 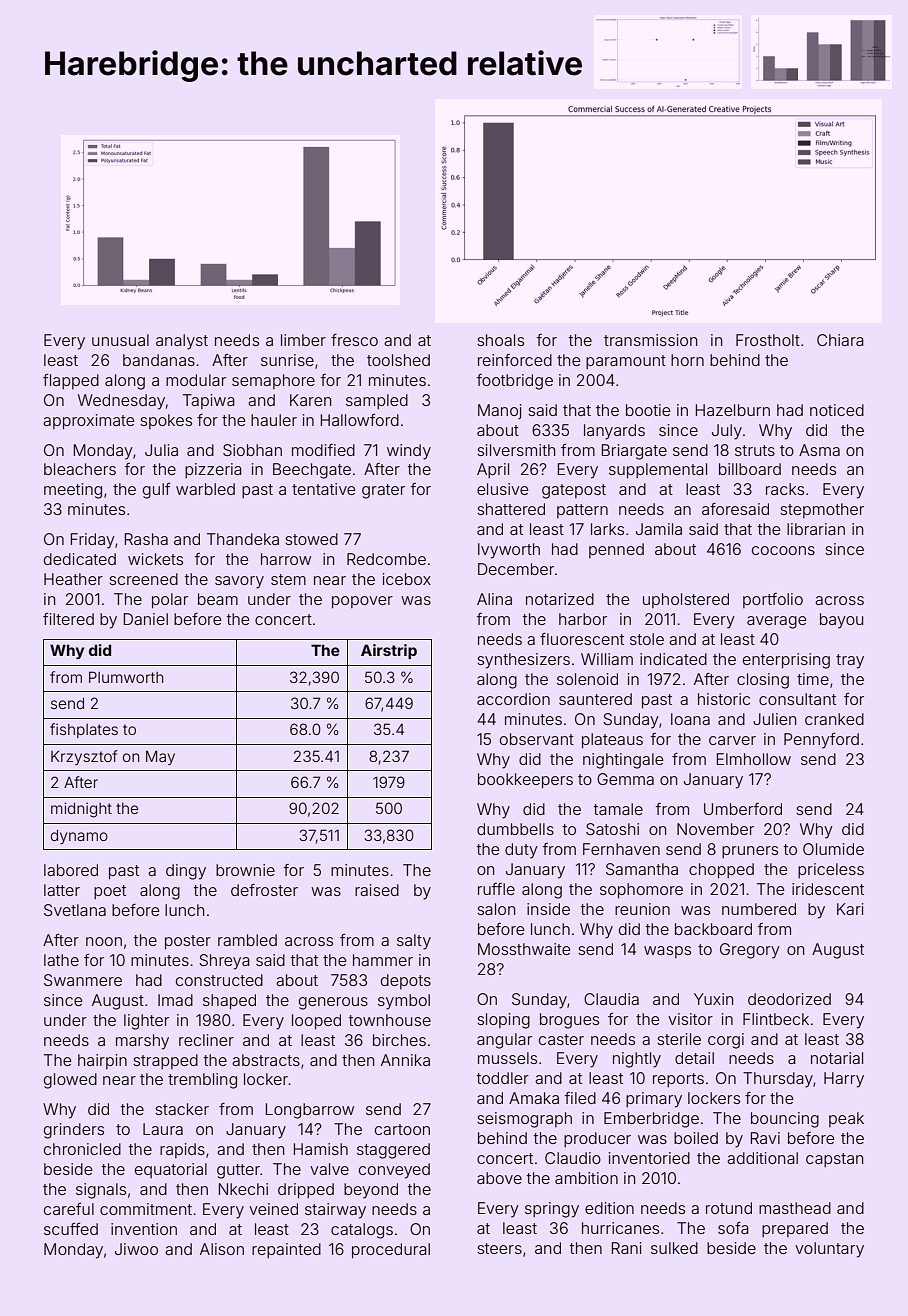 I want to click on glowed, so click(x=70, y=1081).
